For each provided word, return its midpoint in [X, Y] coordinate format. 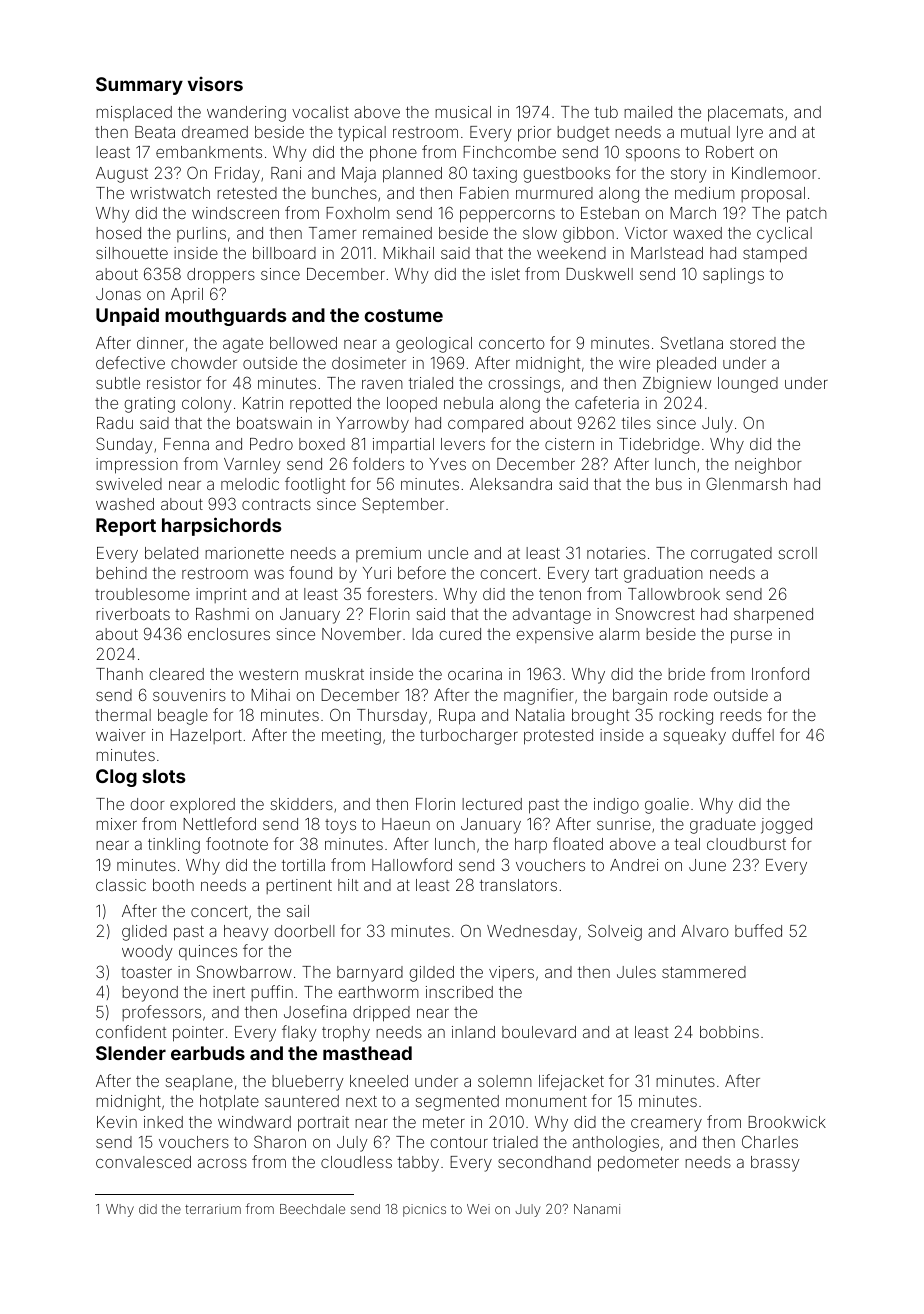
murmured [554, 193]
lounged [748, 385]
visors [215, 84]
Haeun [406, 824]
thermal [123, 715]
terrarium [213, 1209]
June [707, 865]
